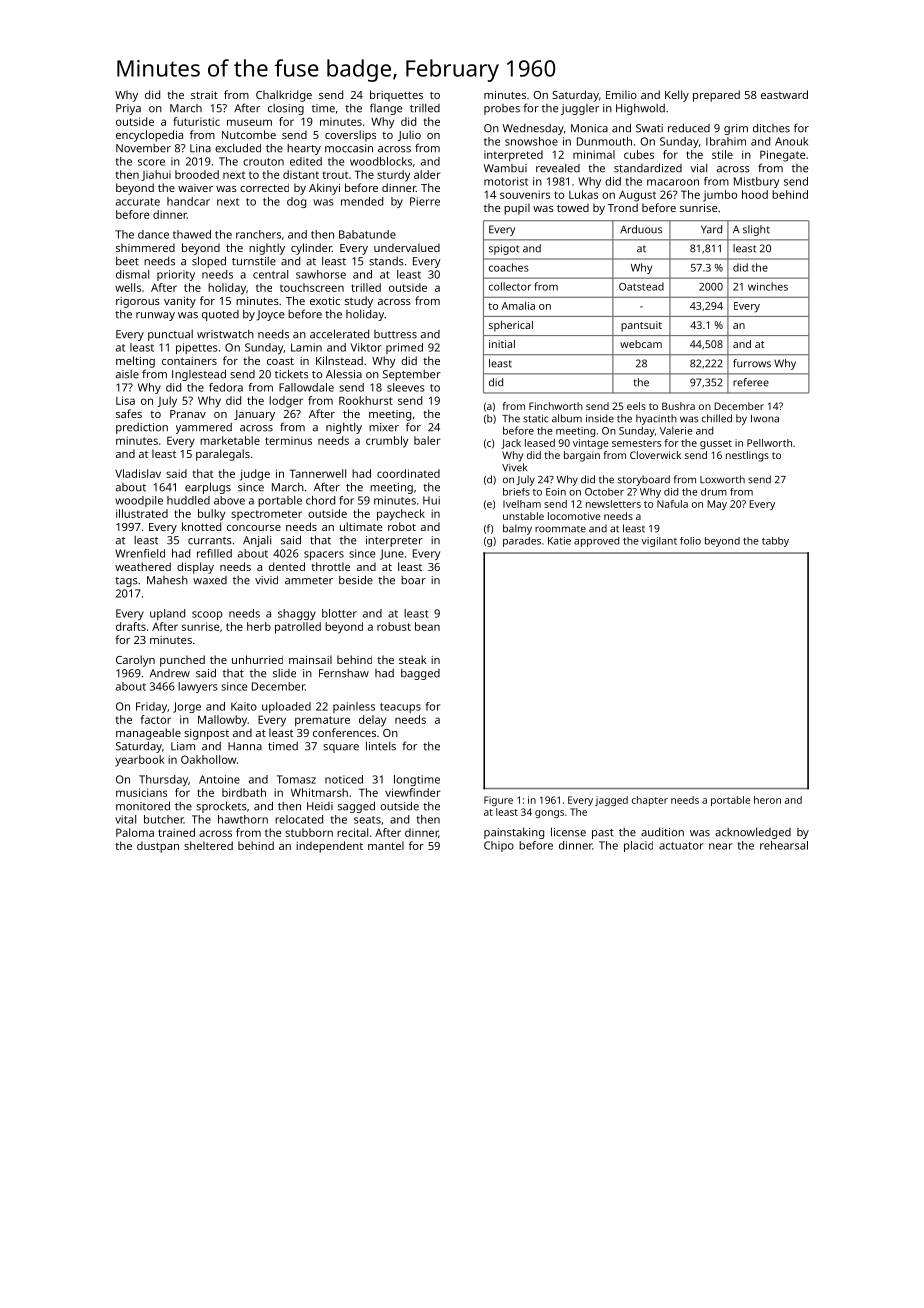  Describe the element at coordinates (255, 475) in the page. I see `judge` at that location.
